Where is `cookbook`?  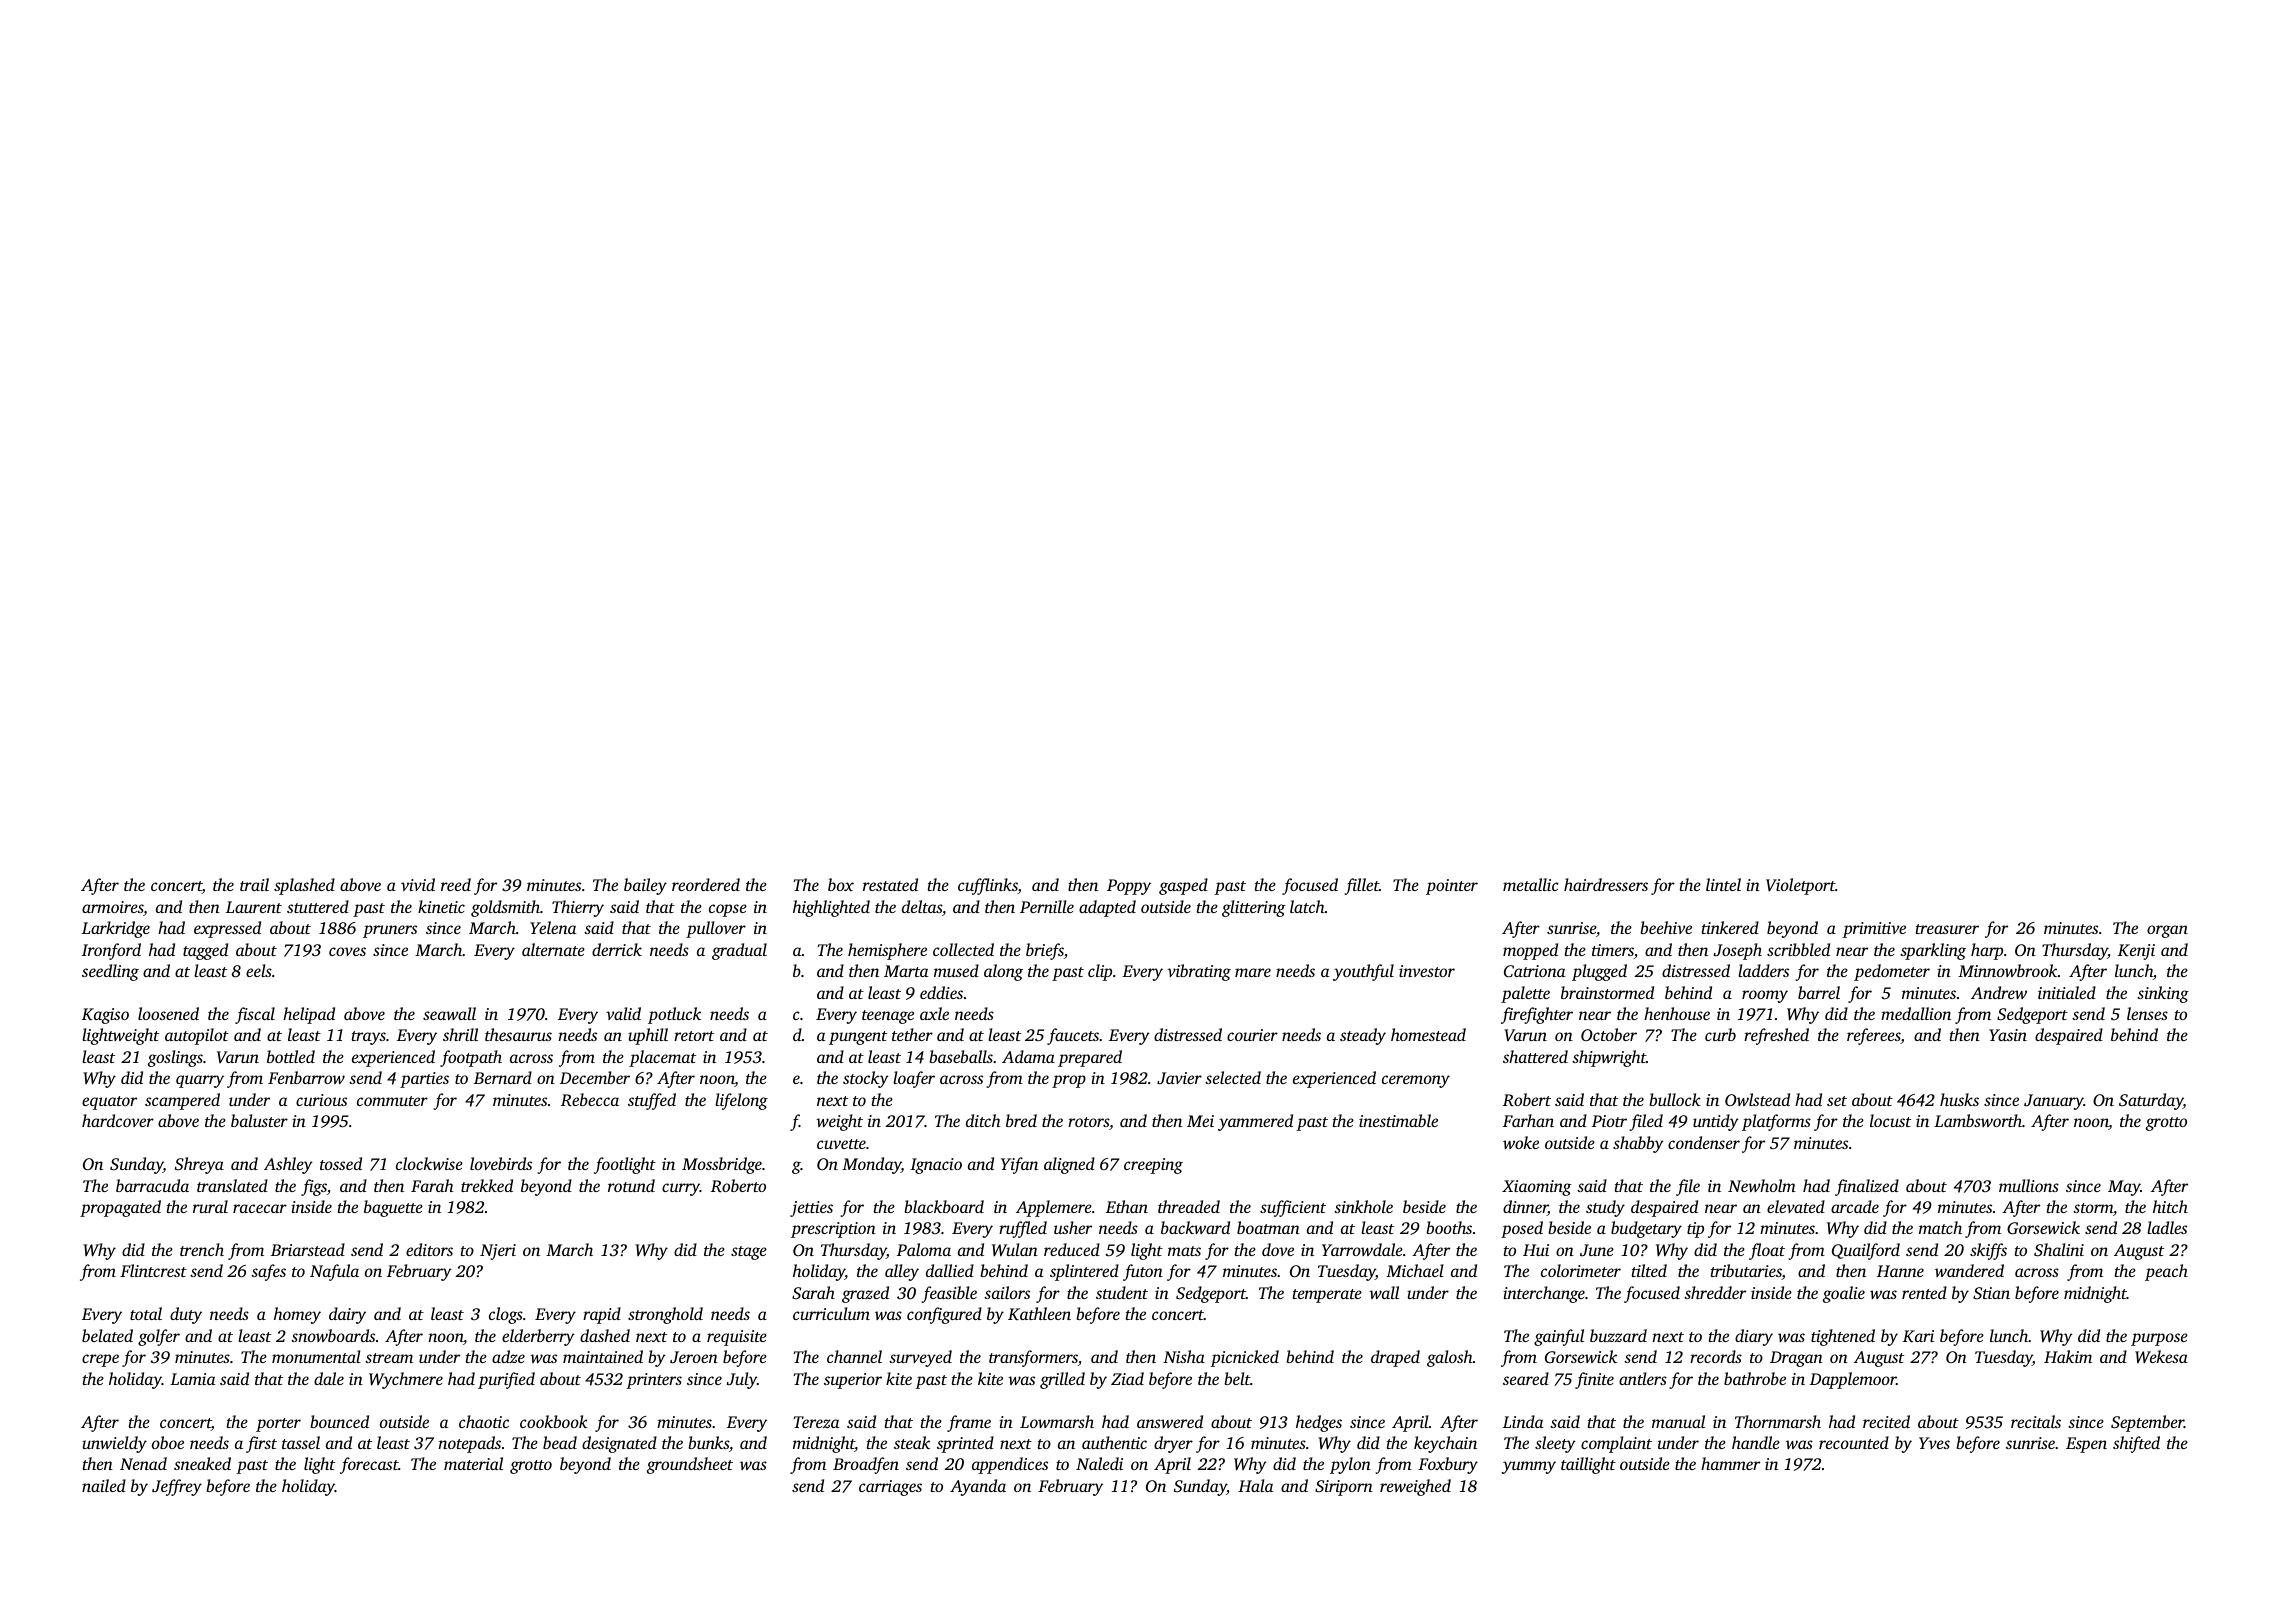 cookbook is located at coordinates (554, 1421).
